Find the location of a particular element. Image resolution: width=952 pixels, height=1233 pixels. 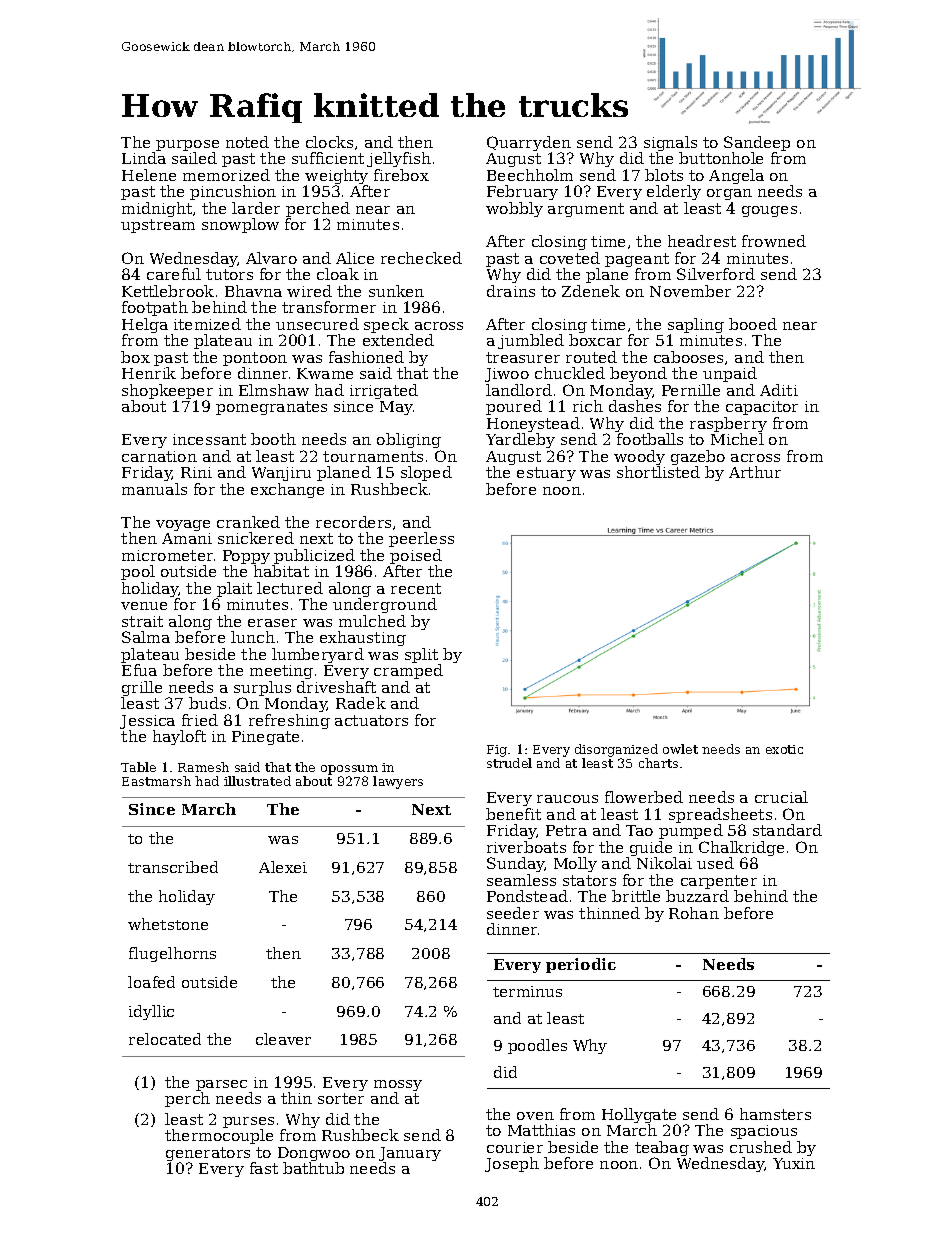

Aditi is located at coordinates (779, 390).
